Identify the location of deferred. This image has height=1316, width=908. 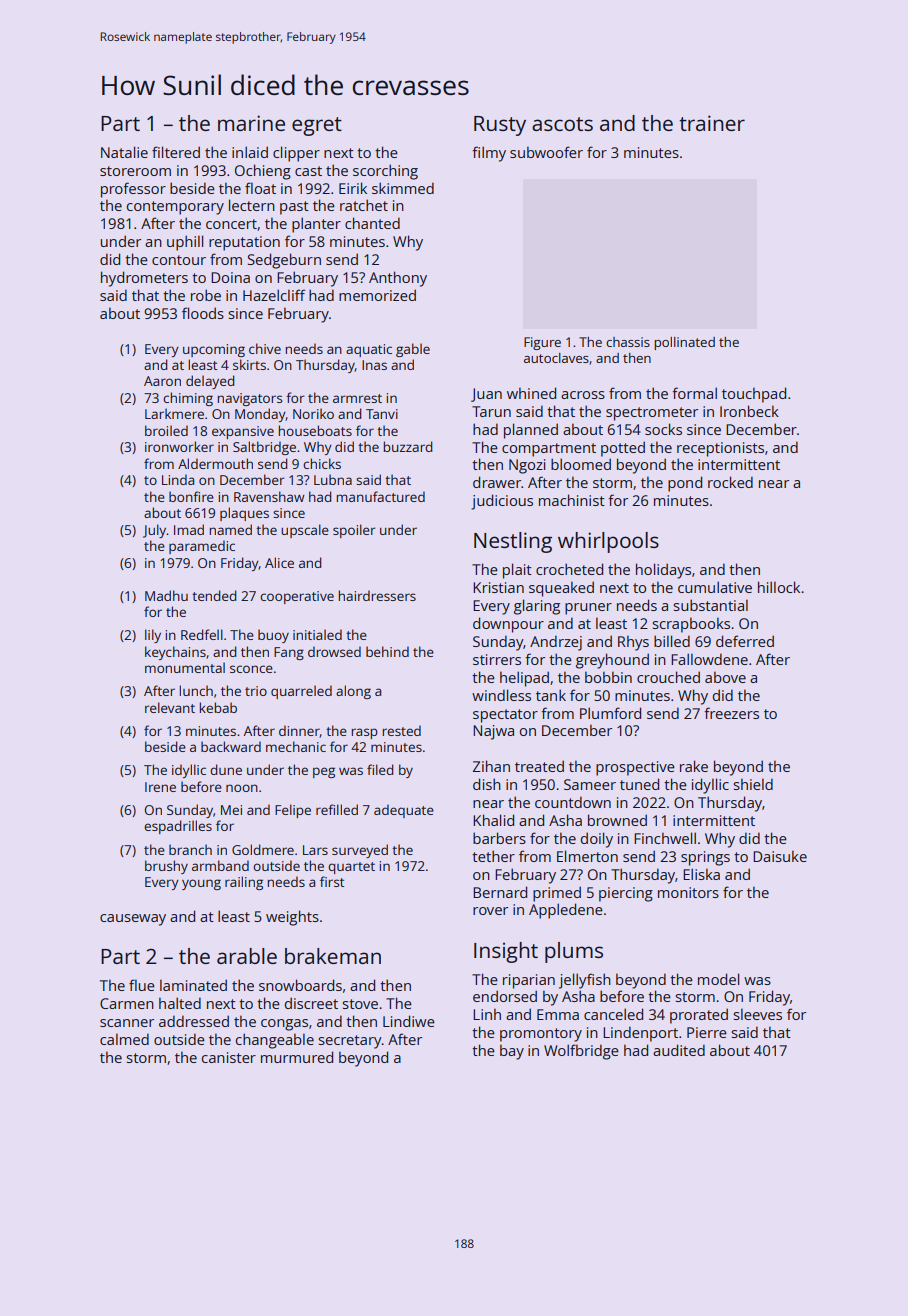
(745, 641).
